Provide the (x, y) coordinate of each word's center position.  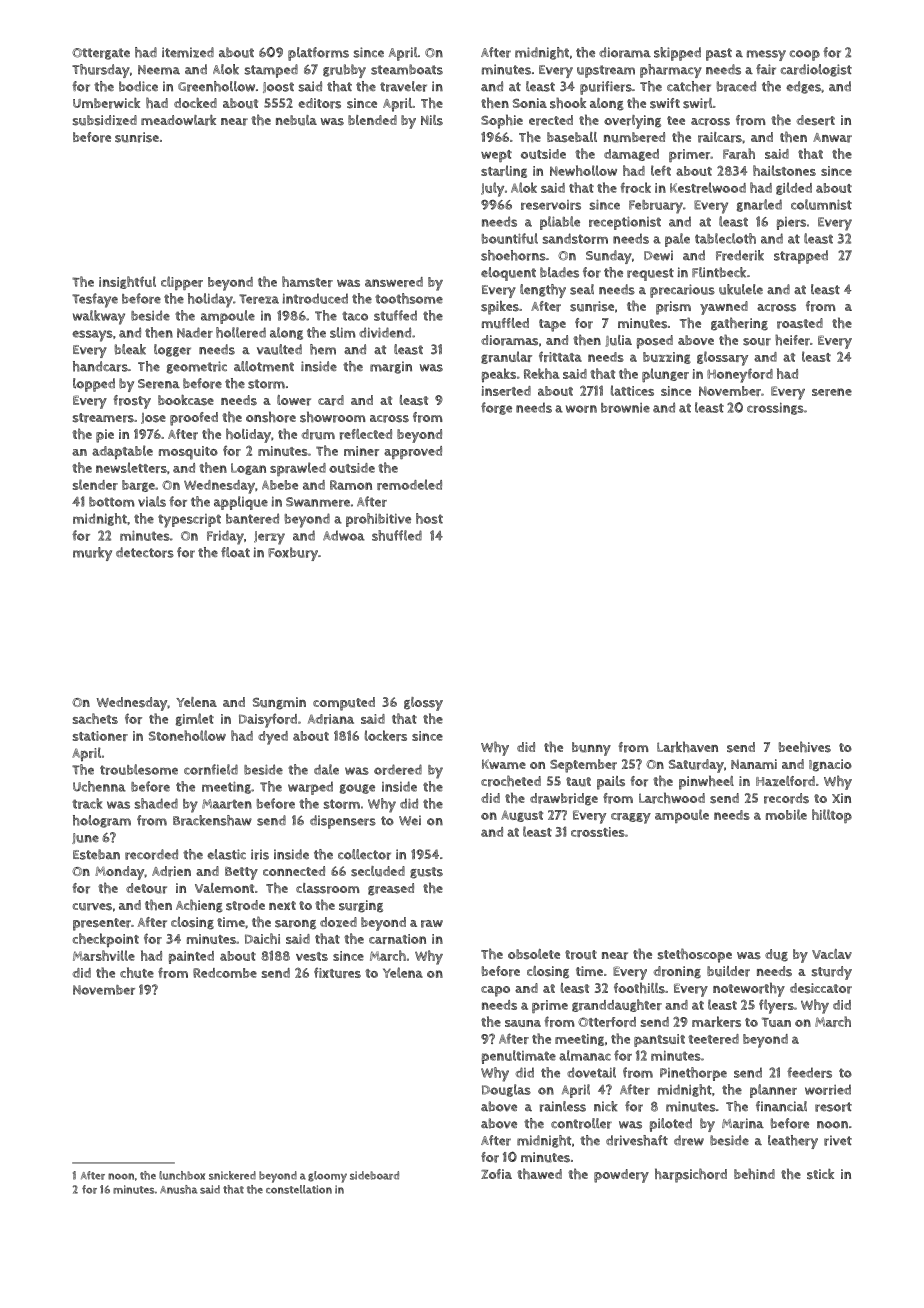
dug (776, 955)
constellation (299, 1189)
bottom (112, 502)
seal (582, 289)
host (429, 518)
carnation (397, 939)
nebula (296, 120)
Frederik (740, 255)
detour (146, 888)
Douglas (506, 1090)
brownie (625, 408)
